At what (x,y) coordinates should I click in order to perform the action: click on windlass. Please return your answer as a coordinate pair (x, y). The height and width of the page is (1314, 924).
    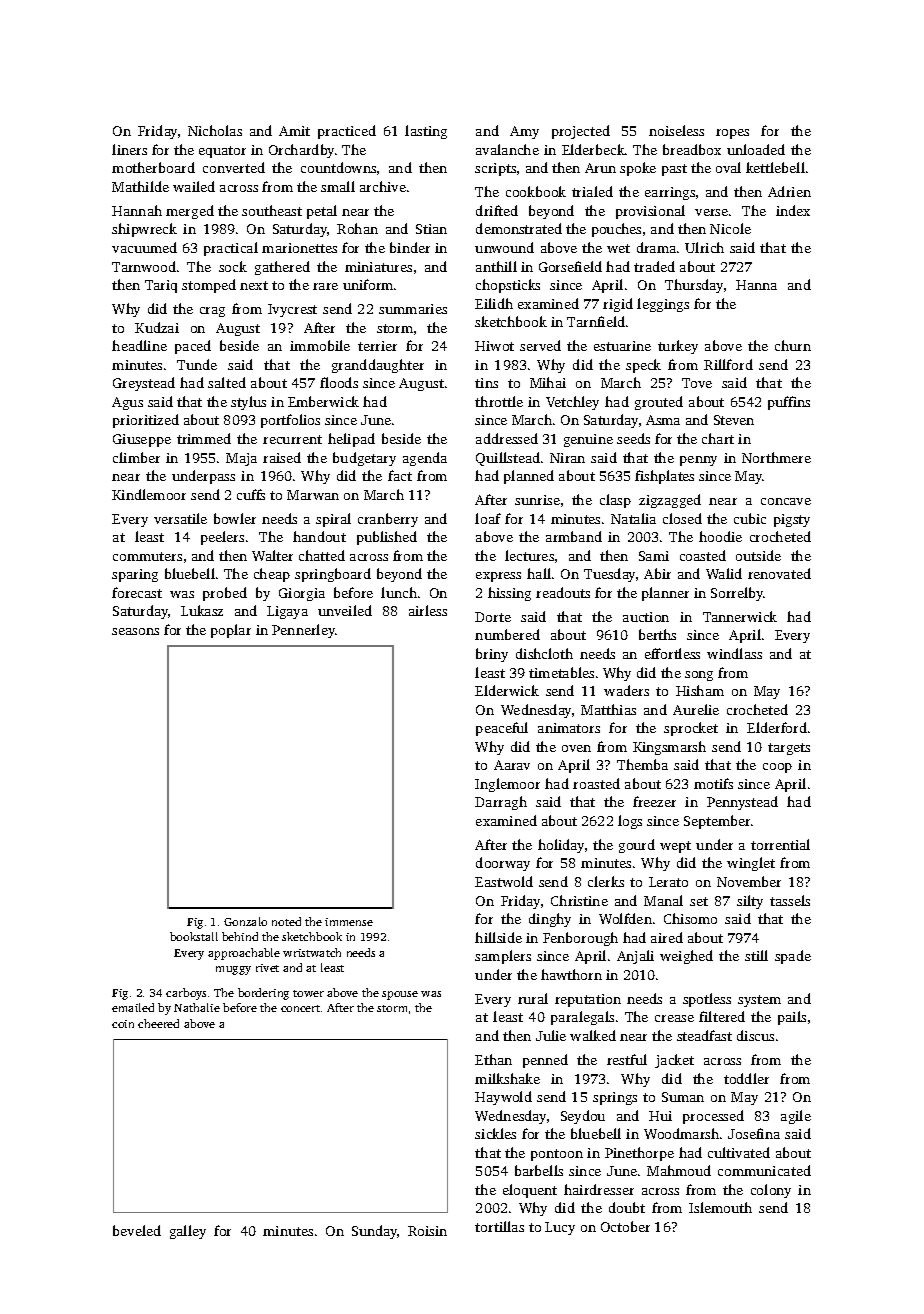
    Looking at the image, I should click on (734, 653).
